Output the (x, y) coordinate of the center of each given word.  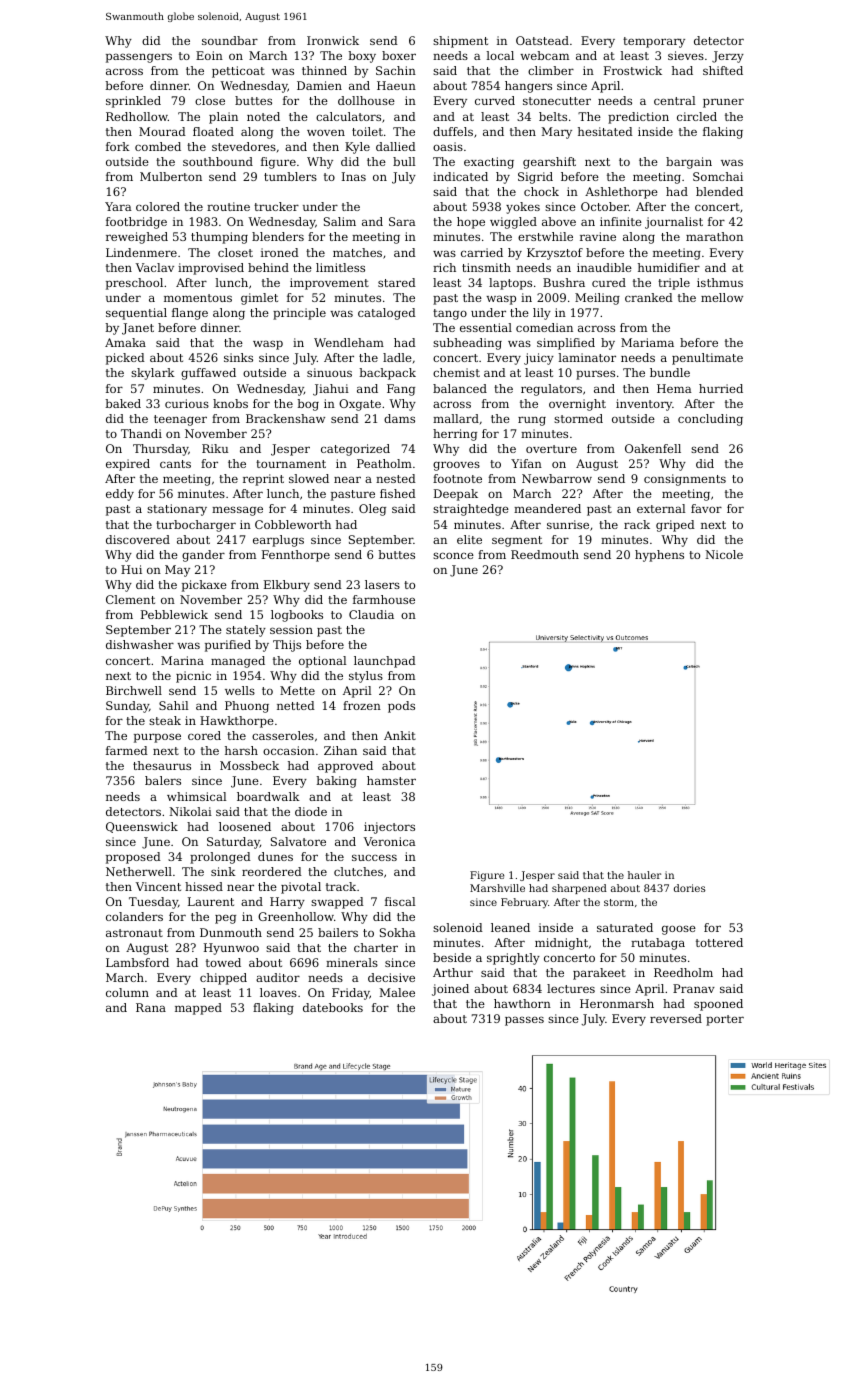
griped (675, 526)
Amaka (125, 342)
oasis (448, 146)
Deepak (456, 495)
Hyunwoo (231, 949)
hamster (391, 780)
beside (452, 957)
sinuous (329, 372)
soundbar (230, 40)
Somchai (718, 176)
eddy (120, 495)
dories (689, 888)
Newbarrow (557, 478)
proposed (133, 858)
